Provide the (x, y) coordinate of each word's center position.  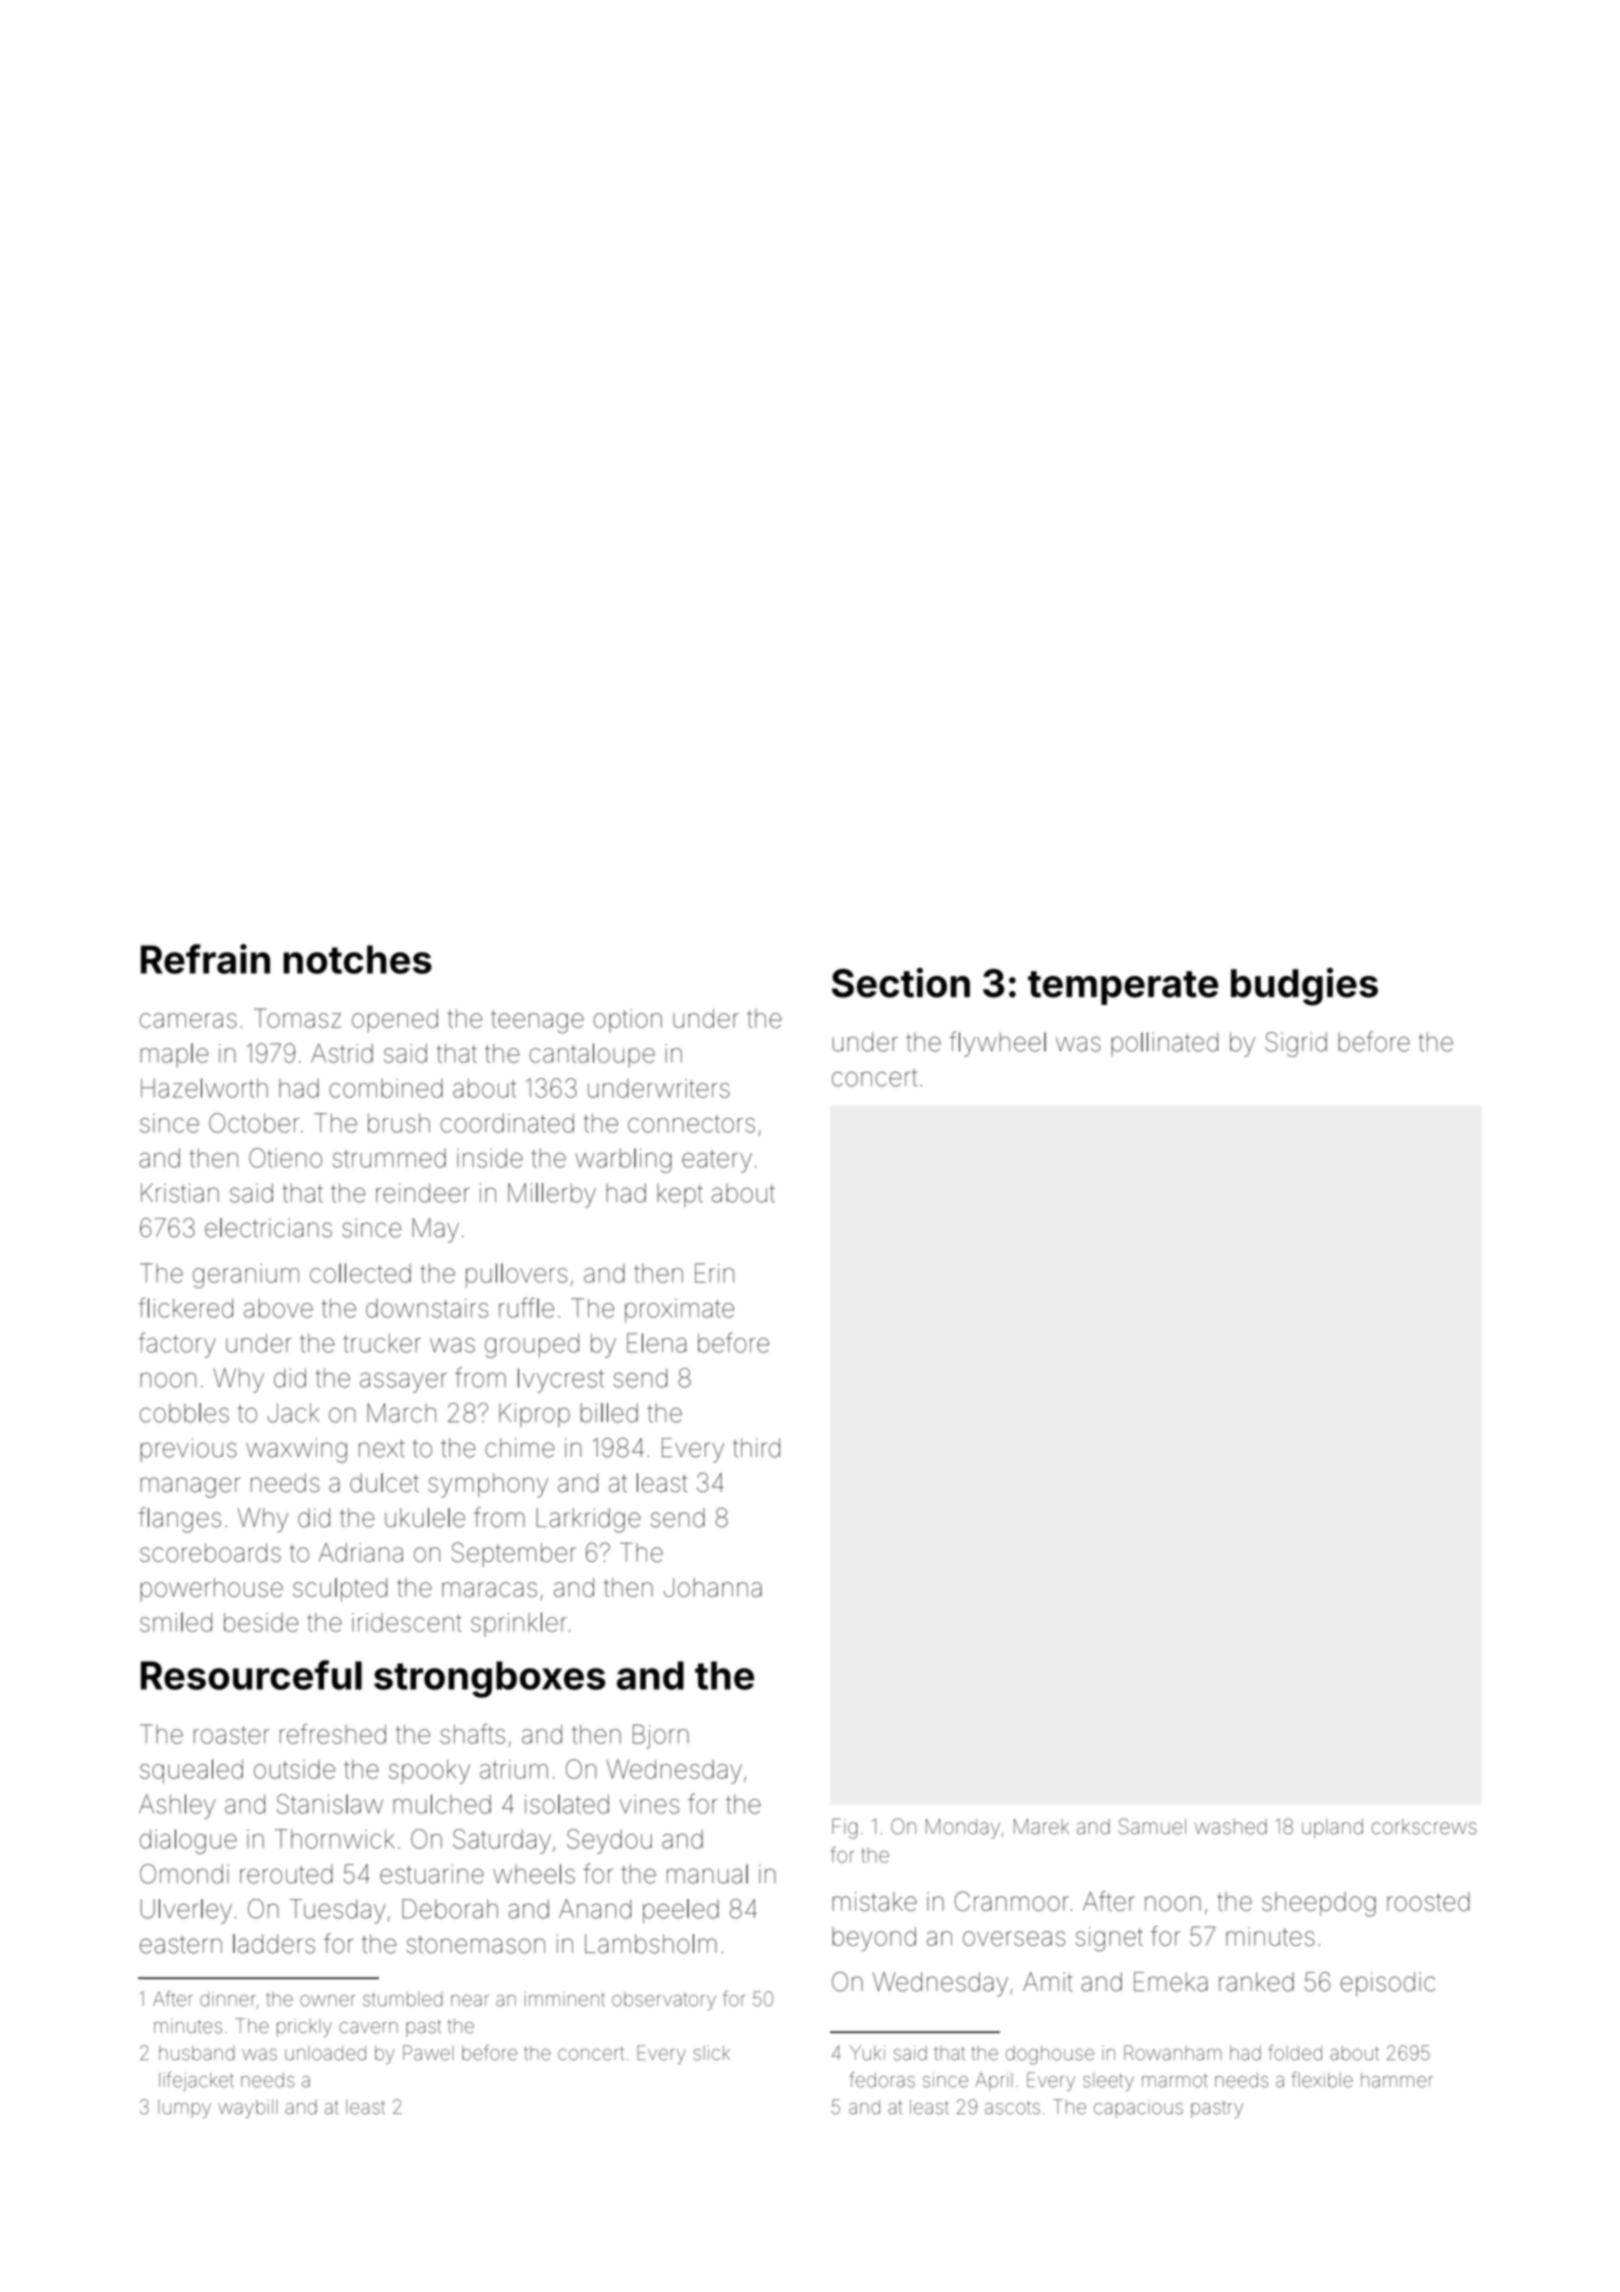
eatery (717, 1161)
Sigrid (1296, 1044)
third (756, 1448)
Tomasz (297, 1018)
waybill (248, 2109)
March (401, 1413)
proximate (679, 1311)
